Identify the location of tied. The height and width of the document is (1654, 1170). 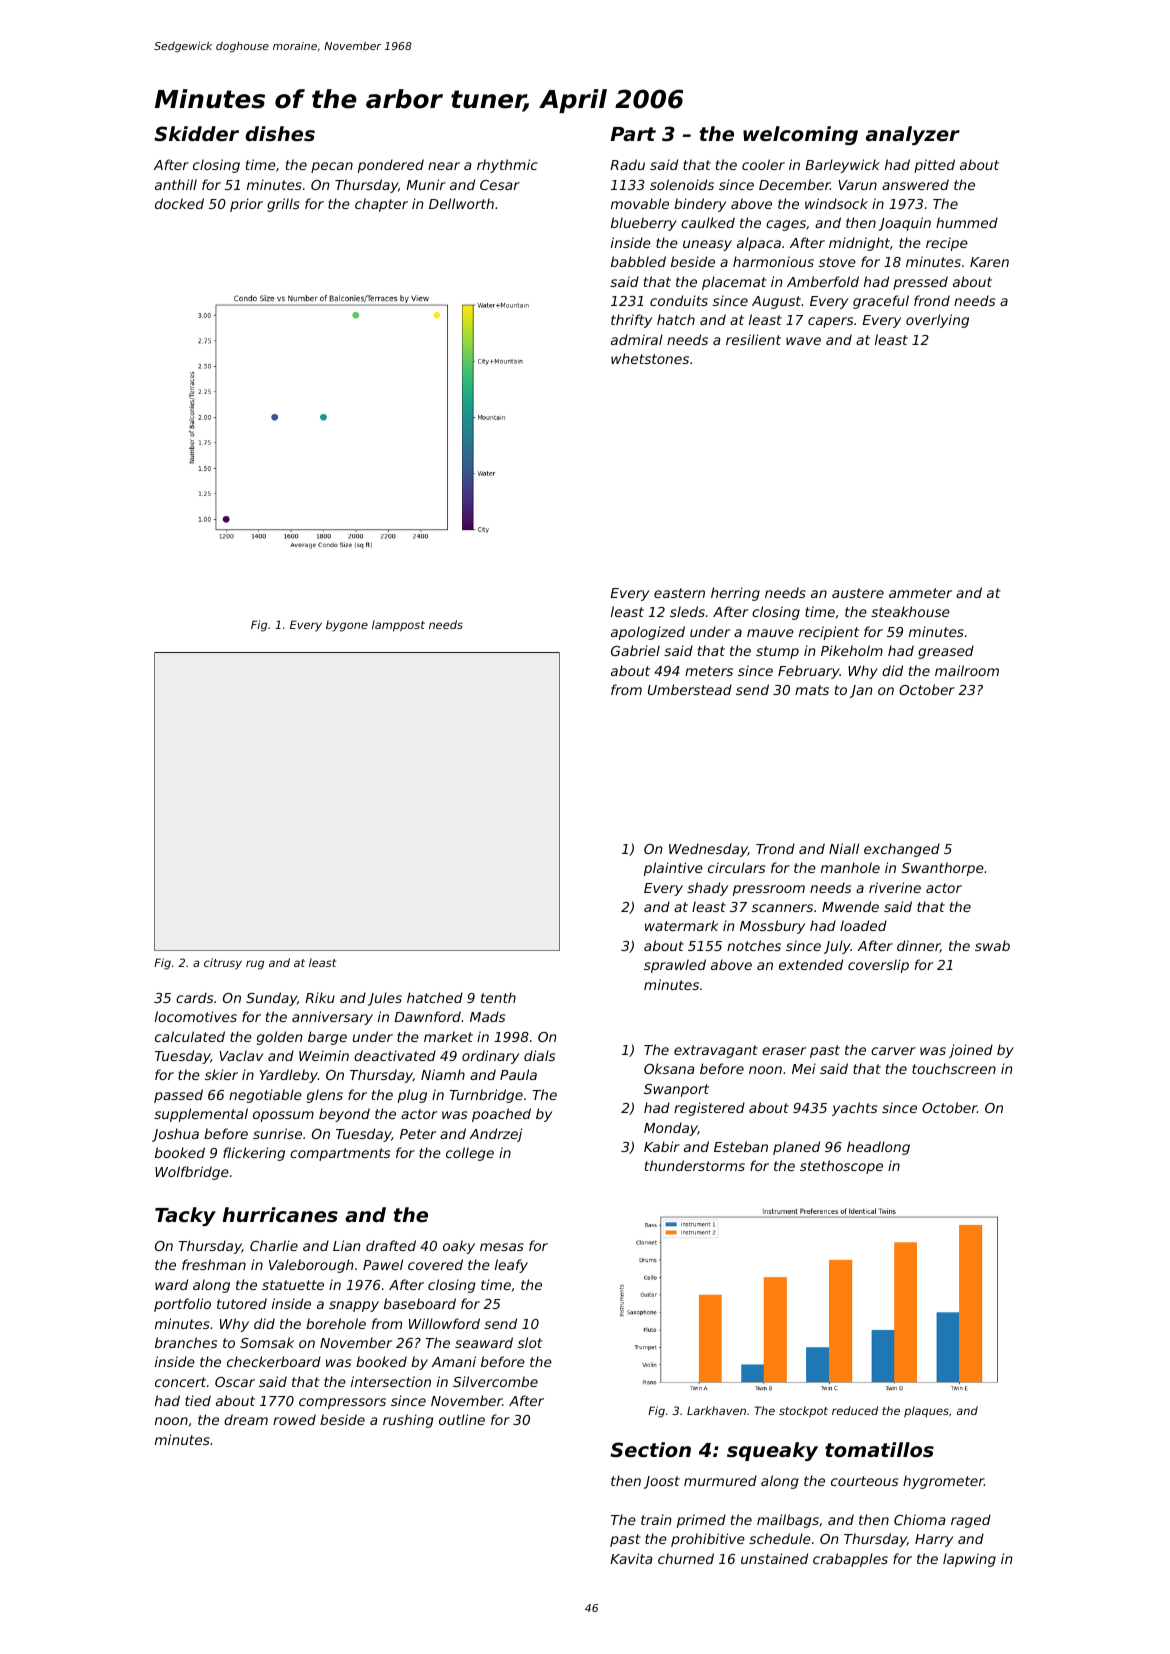
(198, 1400).
